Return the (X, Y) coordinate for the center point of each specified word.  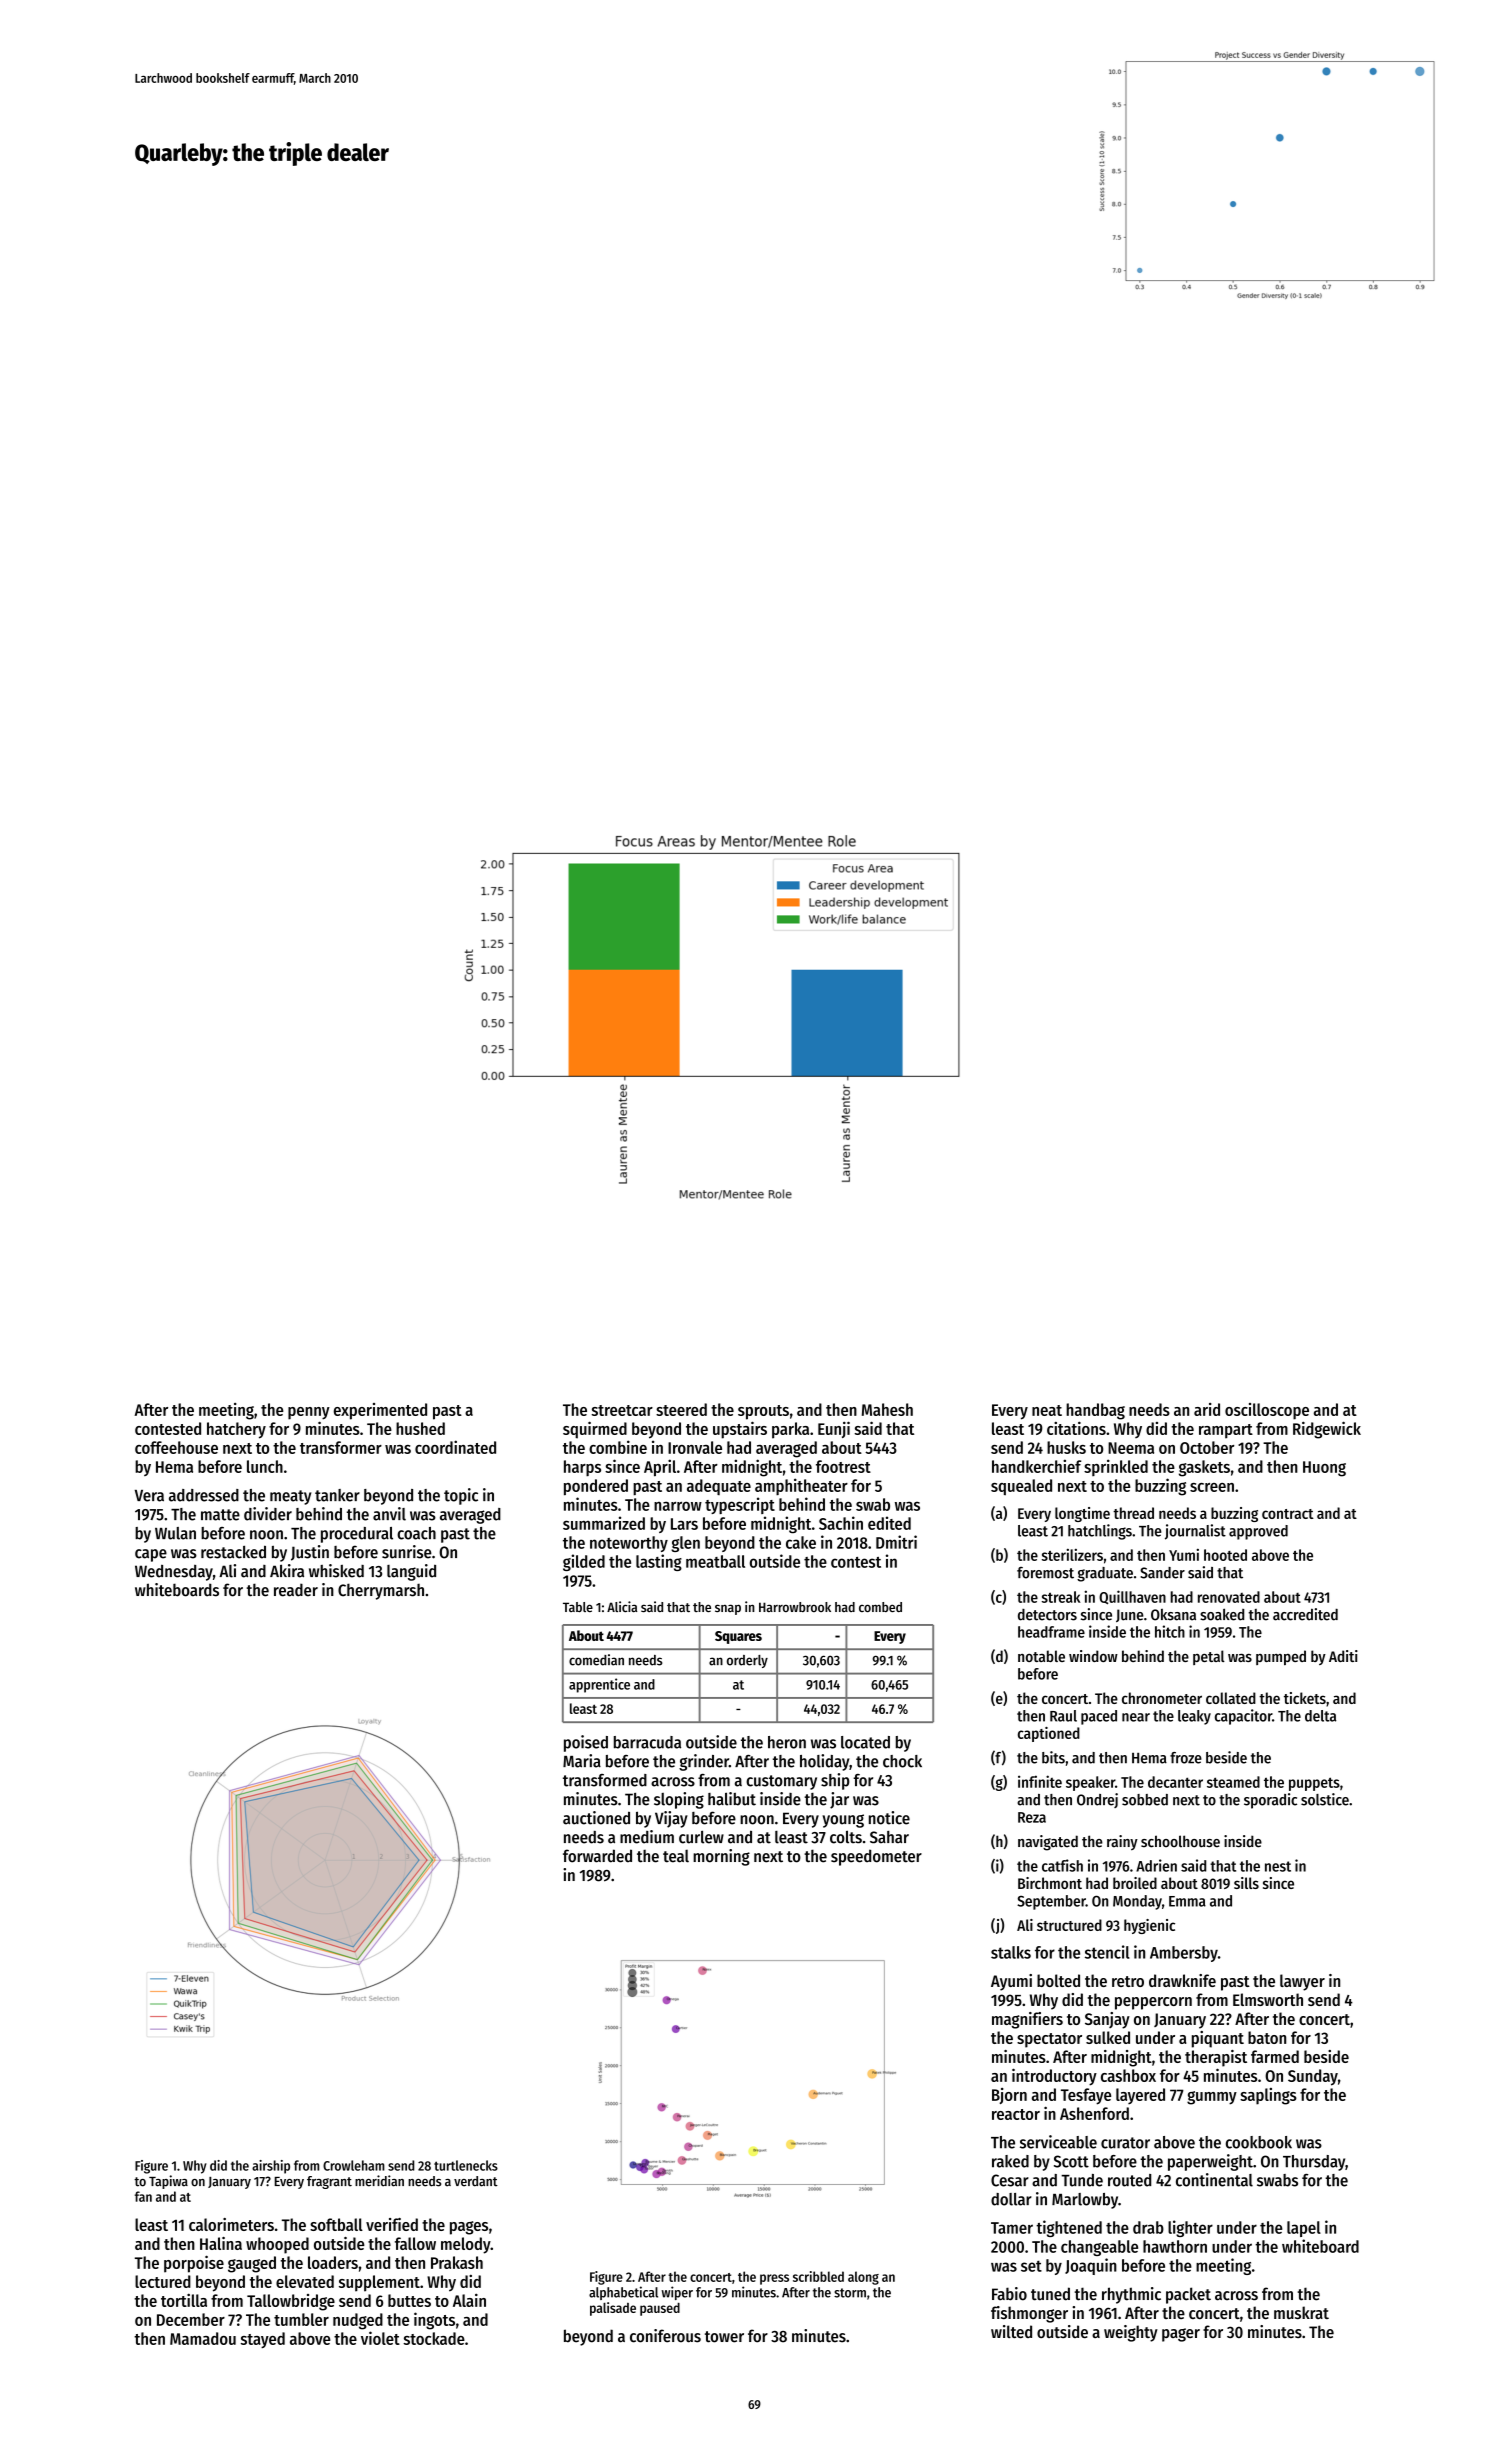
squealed (1021, 1487)
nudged (358, 2321)
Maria (582, 1761)
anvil (389, 1514)
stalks (1011, 1952)
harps (582, 1468)
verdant (476, 2181)
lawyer (1302, 1982)
